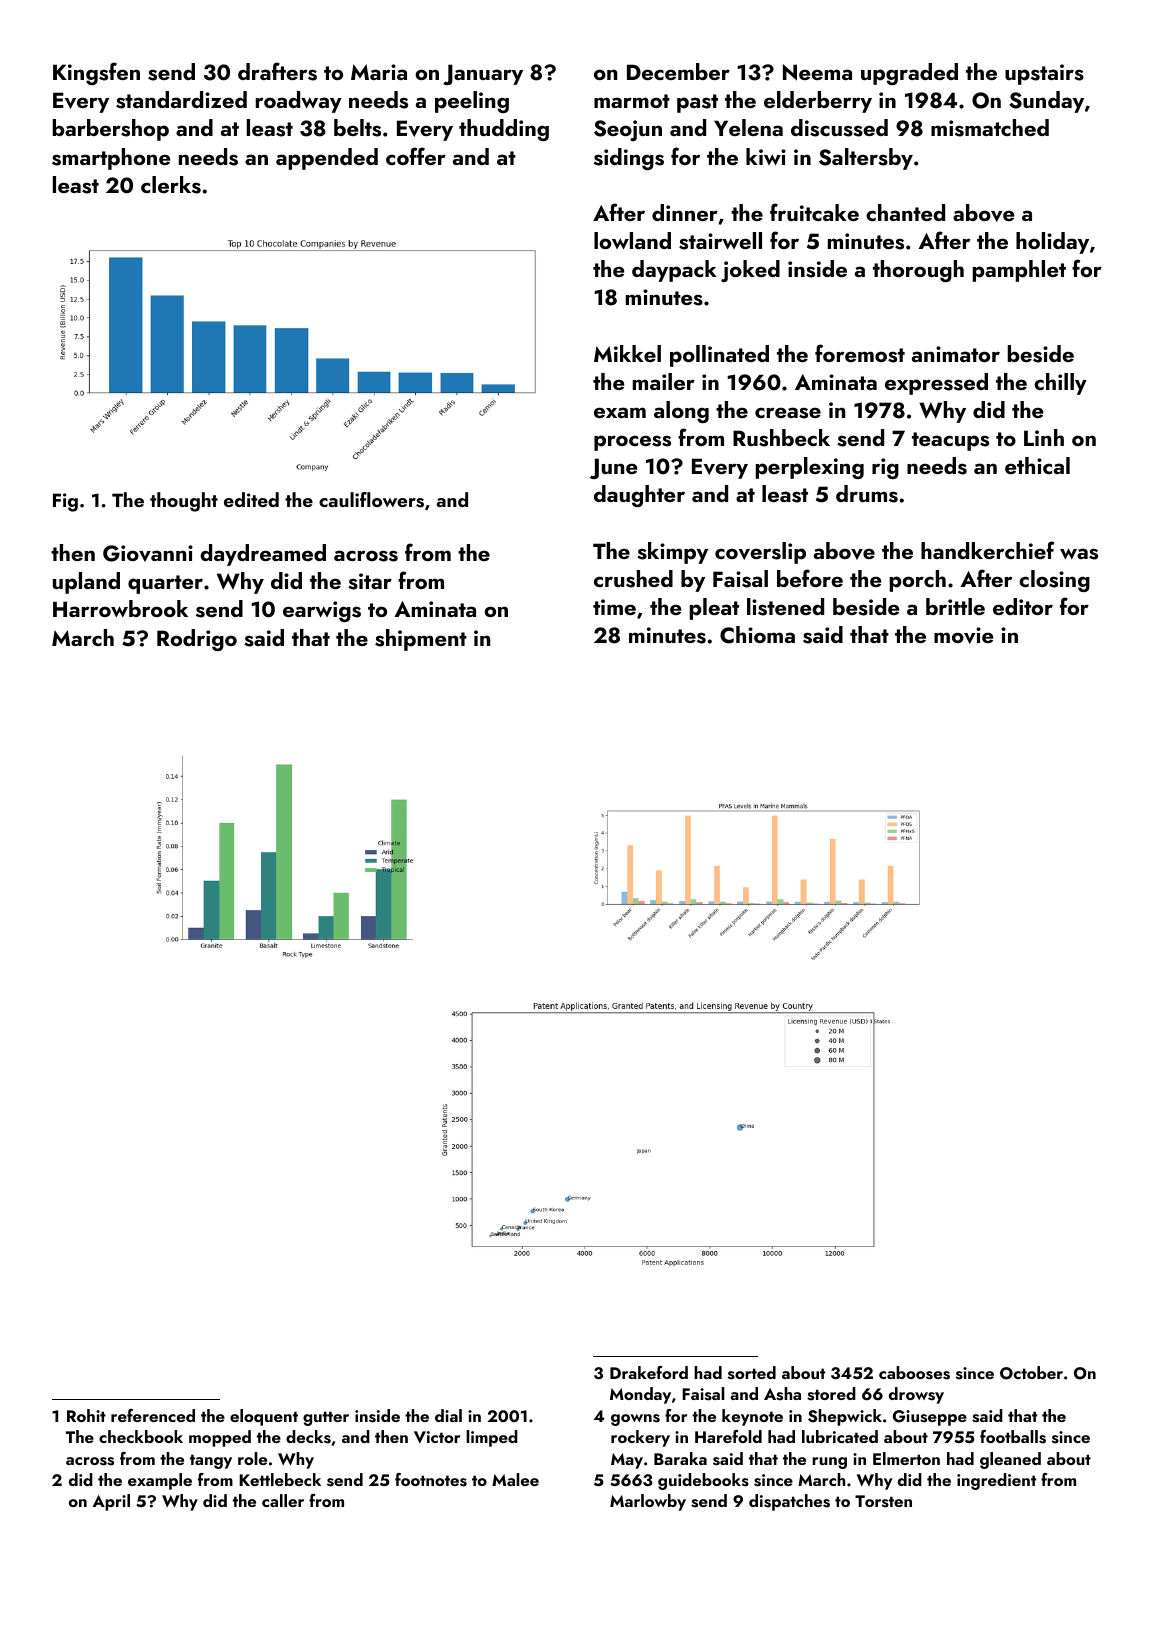  I want to click on keynote, so click(752, 1417).
